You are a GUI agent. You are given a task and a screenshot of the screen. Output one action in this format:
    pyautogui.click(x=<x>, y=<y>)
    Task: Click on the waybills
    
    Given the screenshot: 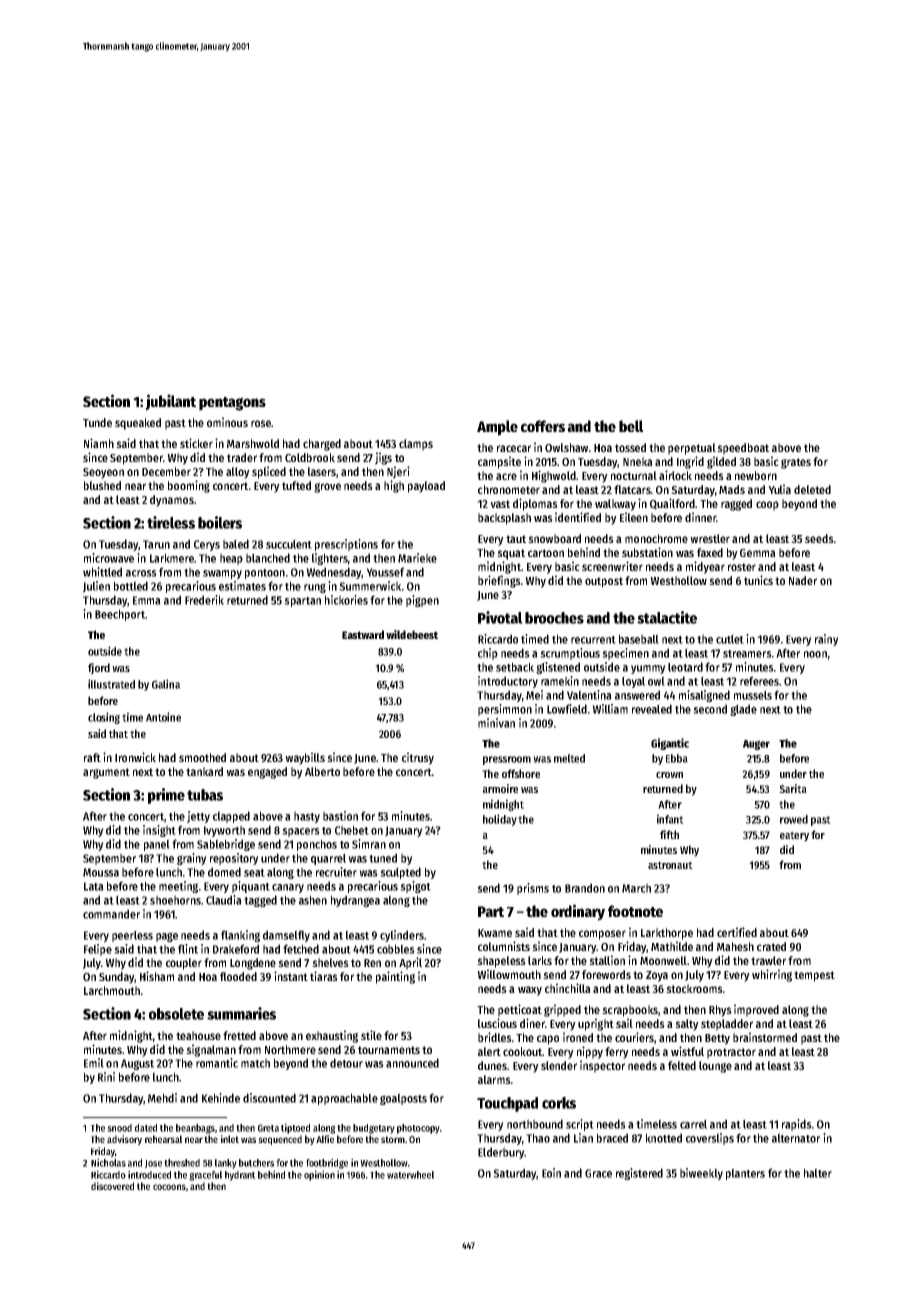 What is the action you would take?
    pyautogui.click(x=305, y=758)
